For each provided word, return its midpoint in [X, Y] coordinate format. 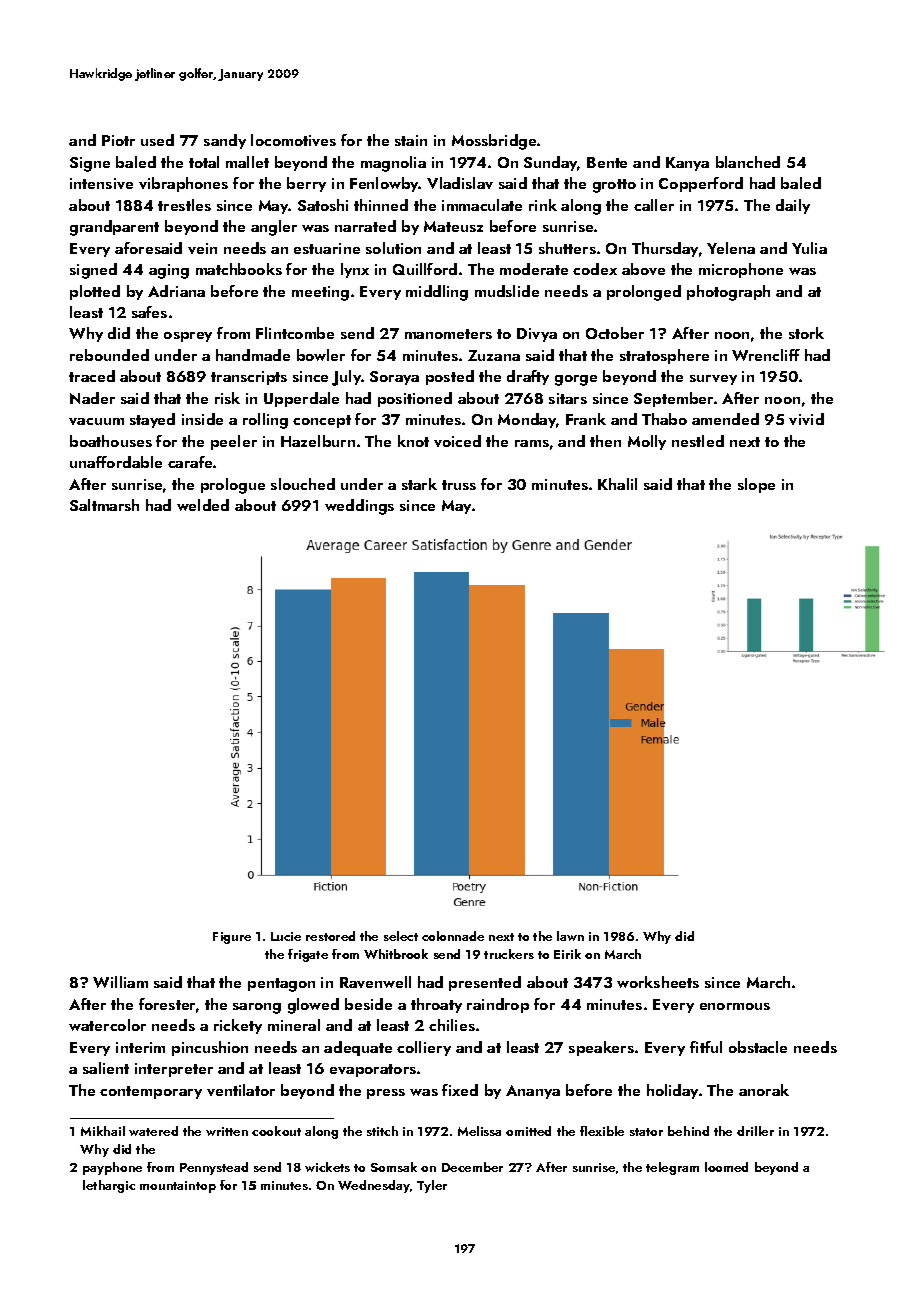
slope [756, 485]
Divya [537, 335]
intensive [101, 183]
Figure [232, 938]
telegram [672, 1168]
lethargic [109, 1186]
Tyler [432, 1186]
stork [806, 333]
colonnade [453, 936]
